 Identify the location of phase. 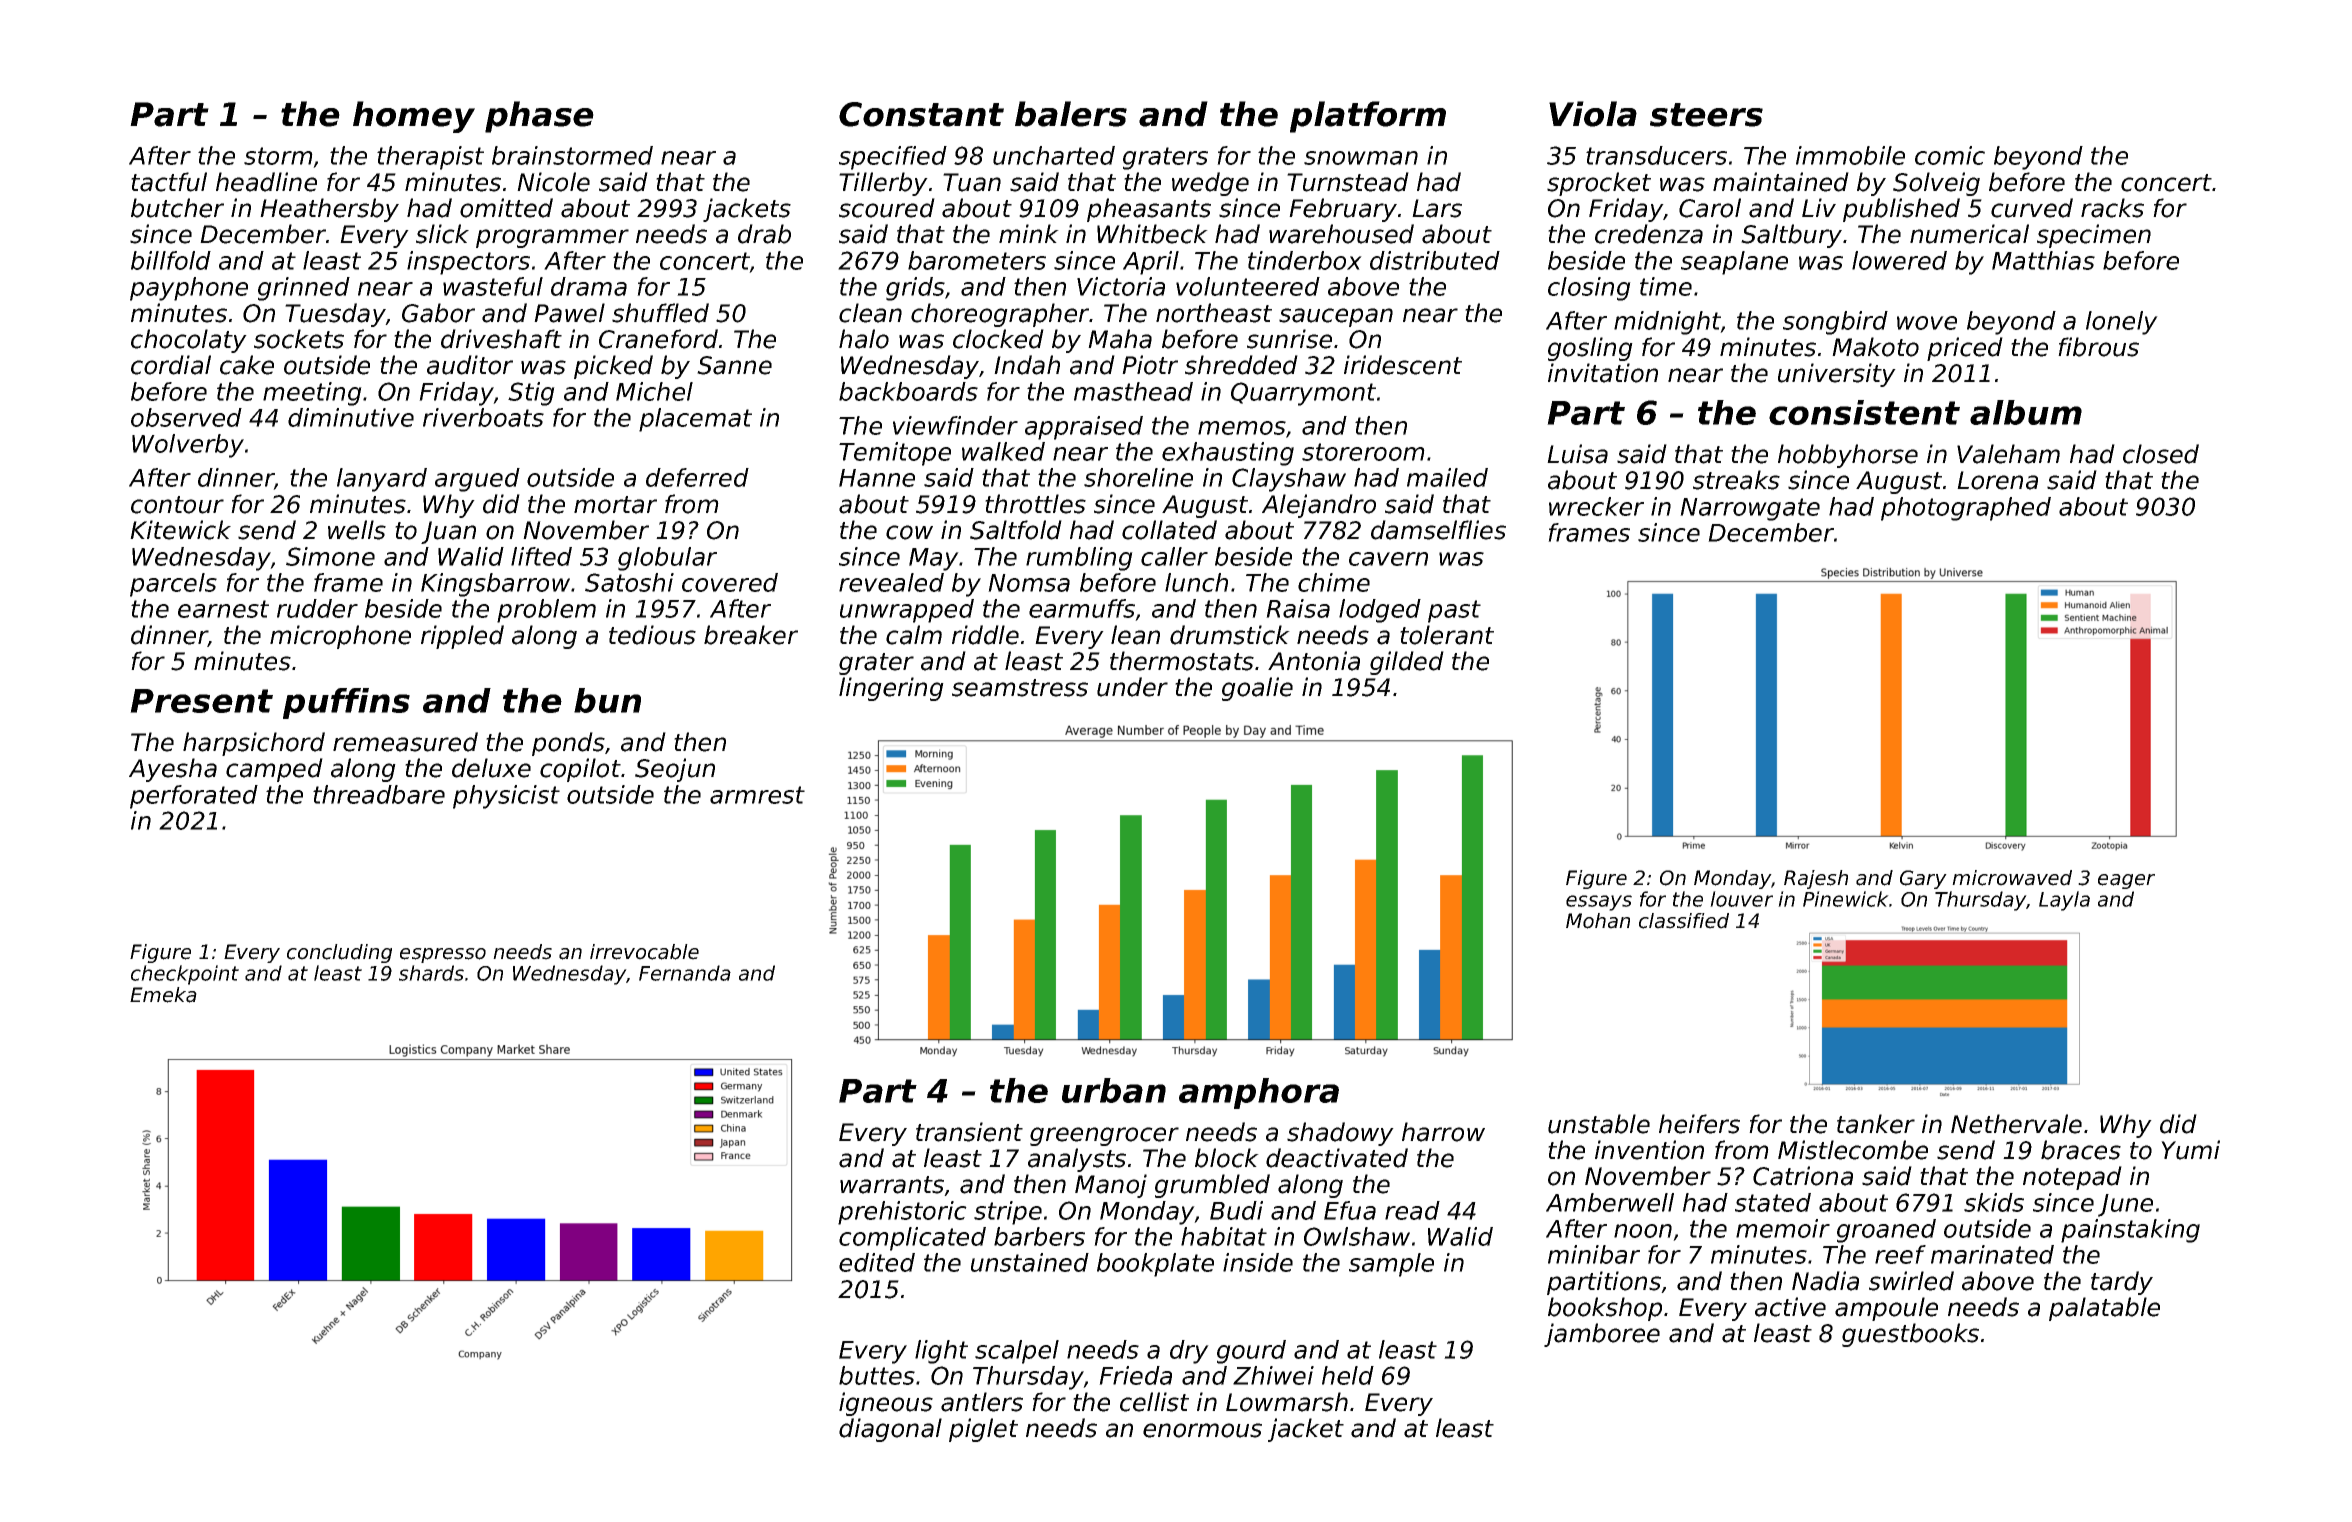
(539, 117).
